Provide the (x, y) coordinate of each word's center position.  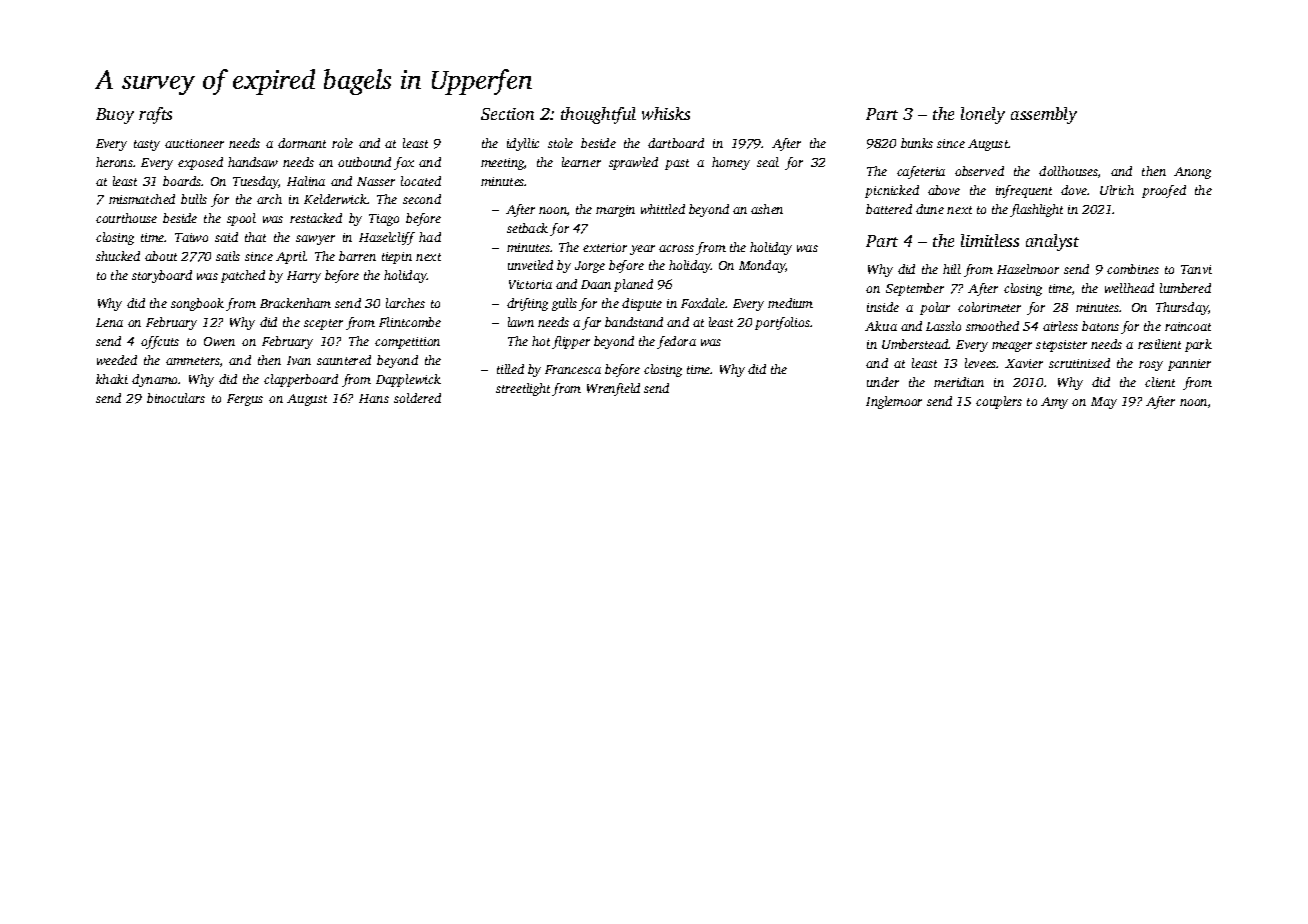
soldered (417, 398)
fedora (676, 342)
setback (527, 228)
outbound (364, 162)
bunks (917, 143)
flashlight (1036, 210)
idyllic (523, 144)
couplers (999, 402)
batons (1100, 326)
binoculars (176, 398)
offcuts (160, 342)
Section (507, 114)
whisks (666, 113)
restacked (316, 218)
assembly (1044, 115)
